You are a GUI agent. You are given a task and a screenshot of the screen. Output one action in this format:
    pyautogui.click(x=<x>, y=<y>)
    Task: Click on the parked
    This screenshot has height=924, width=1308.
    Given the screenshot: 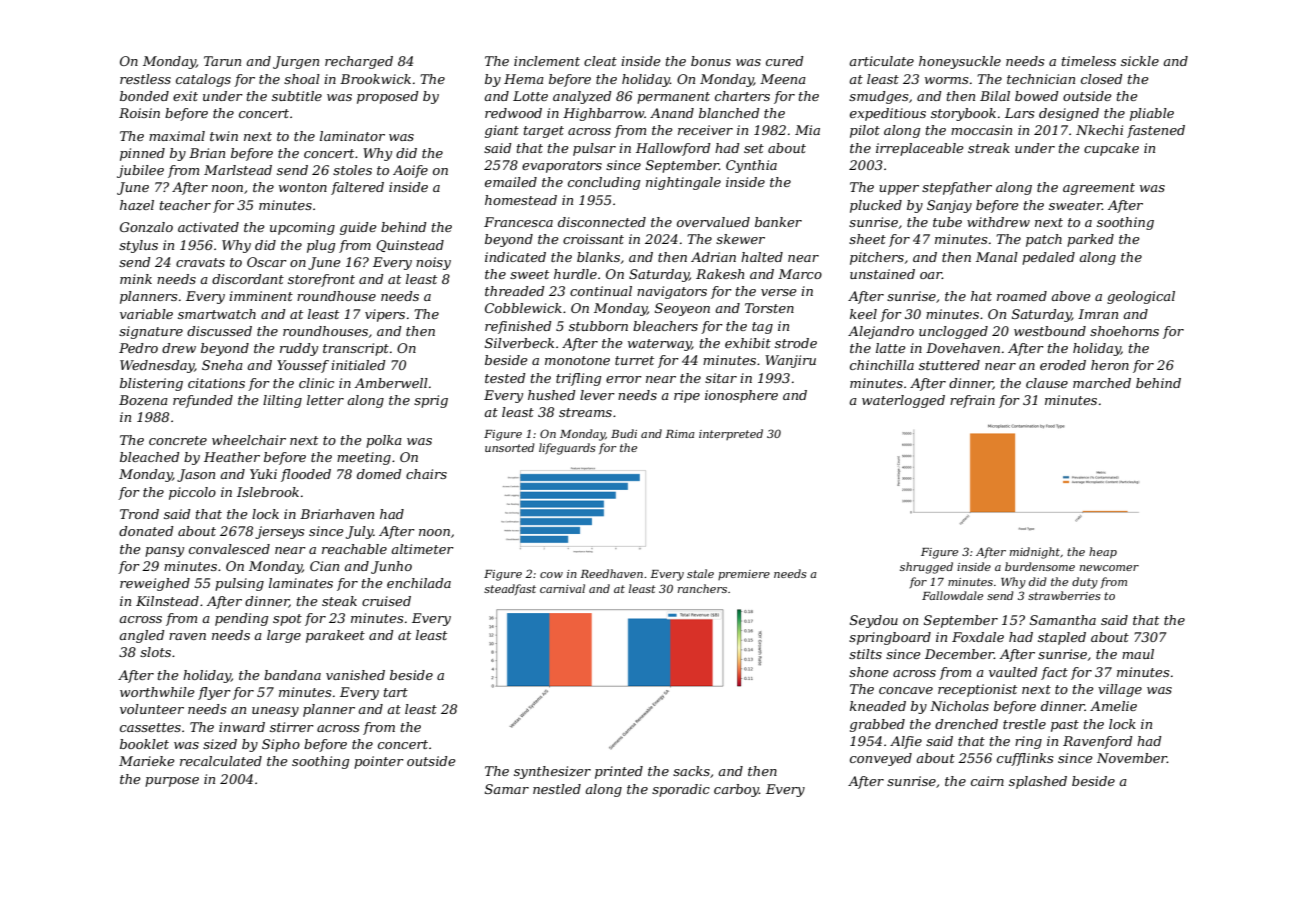 What is the action you would take?
    pyautogui.click(x=1090, y=240)
